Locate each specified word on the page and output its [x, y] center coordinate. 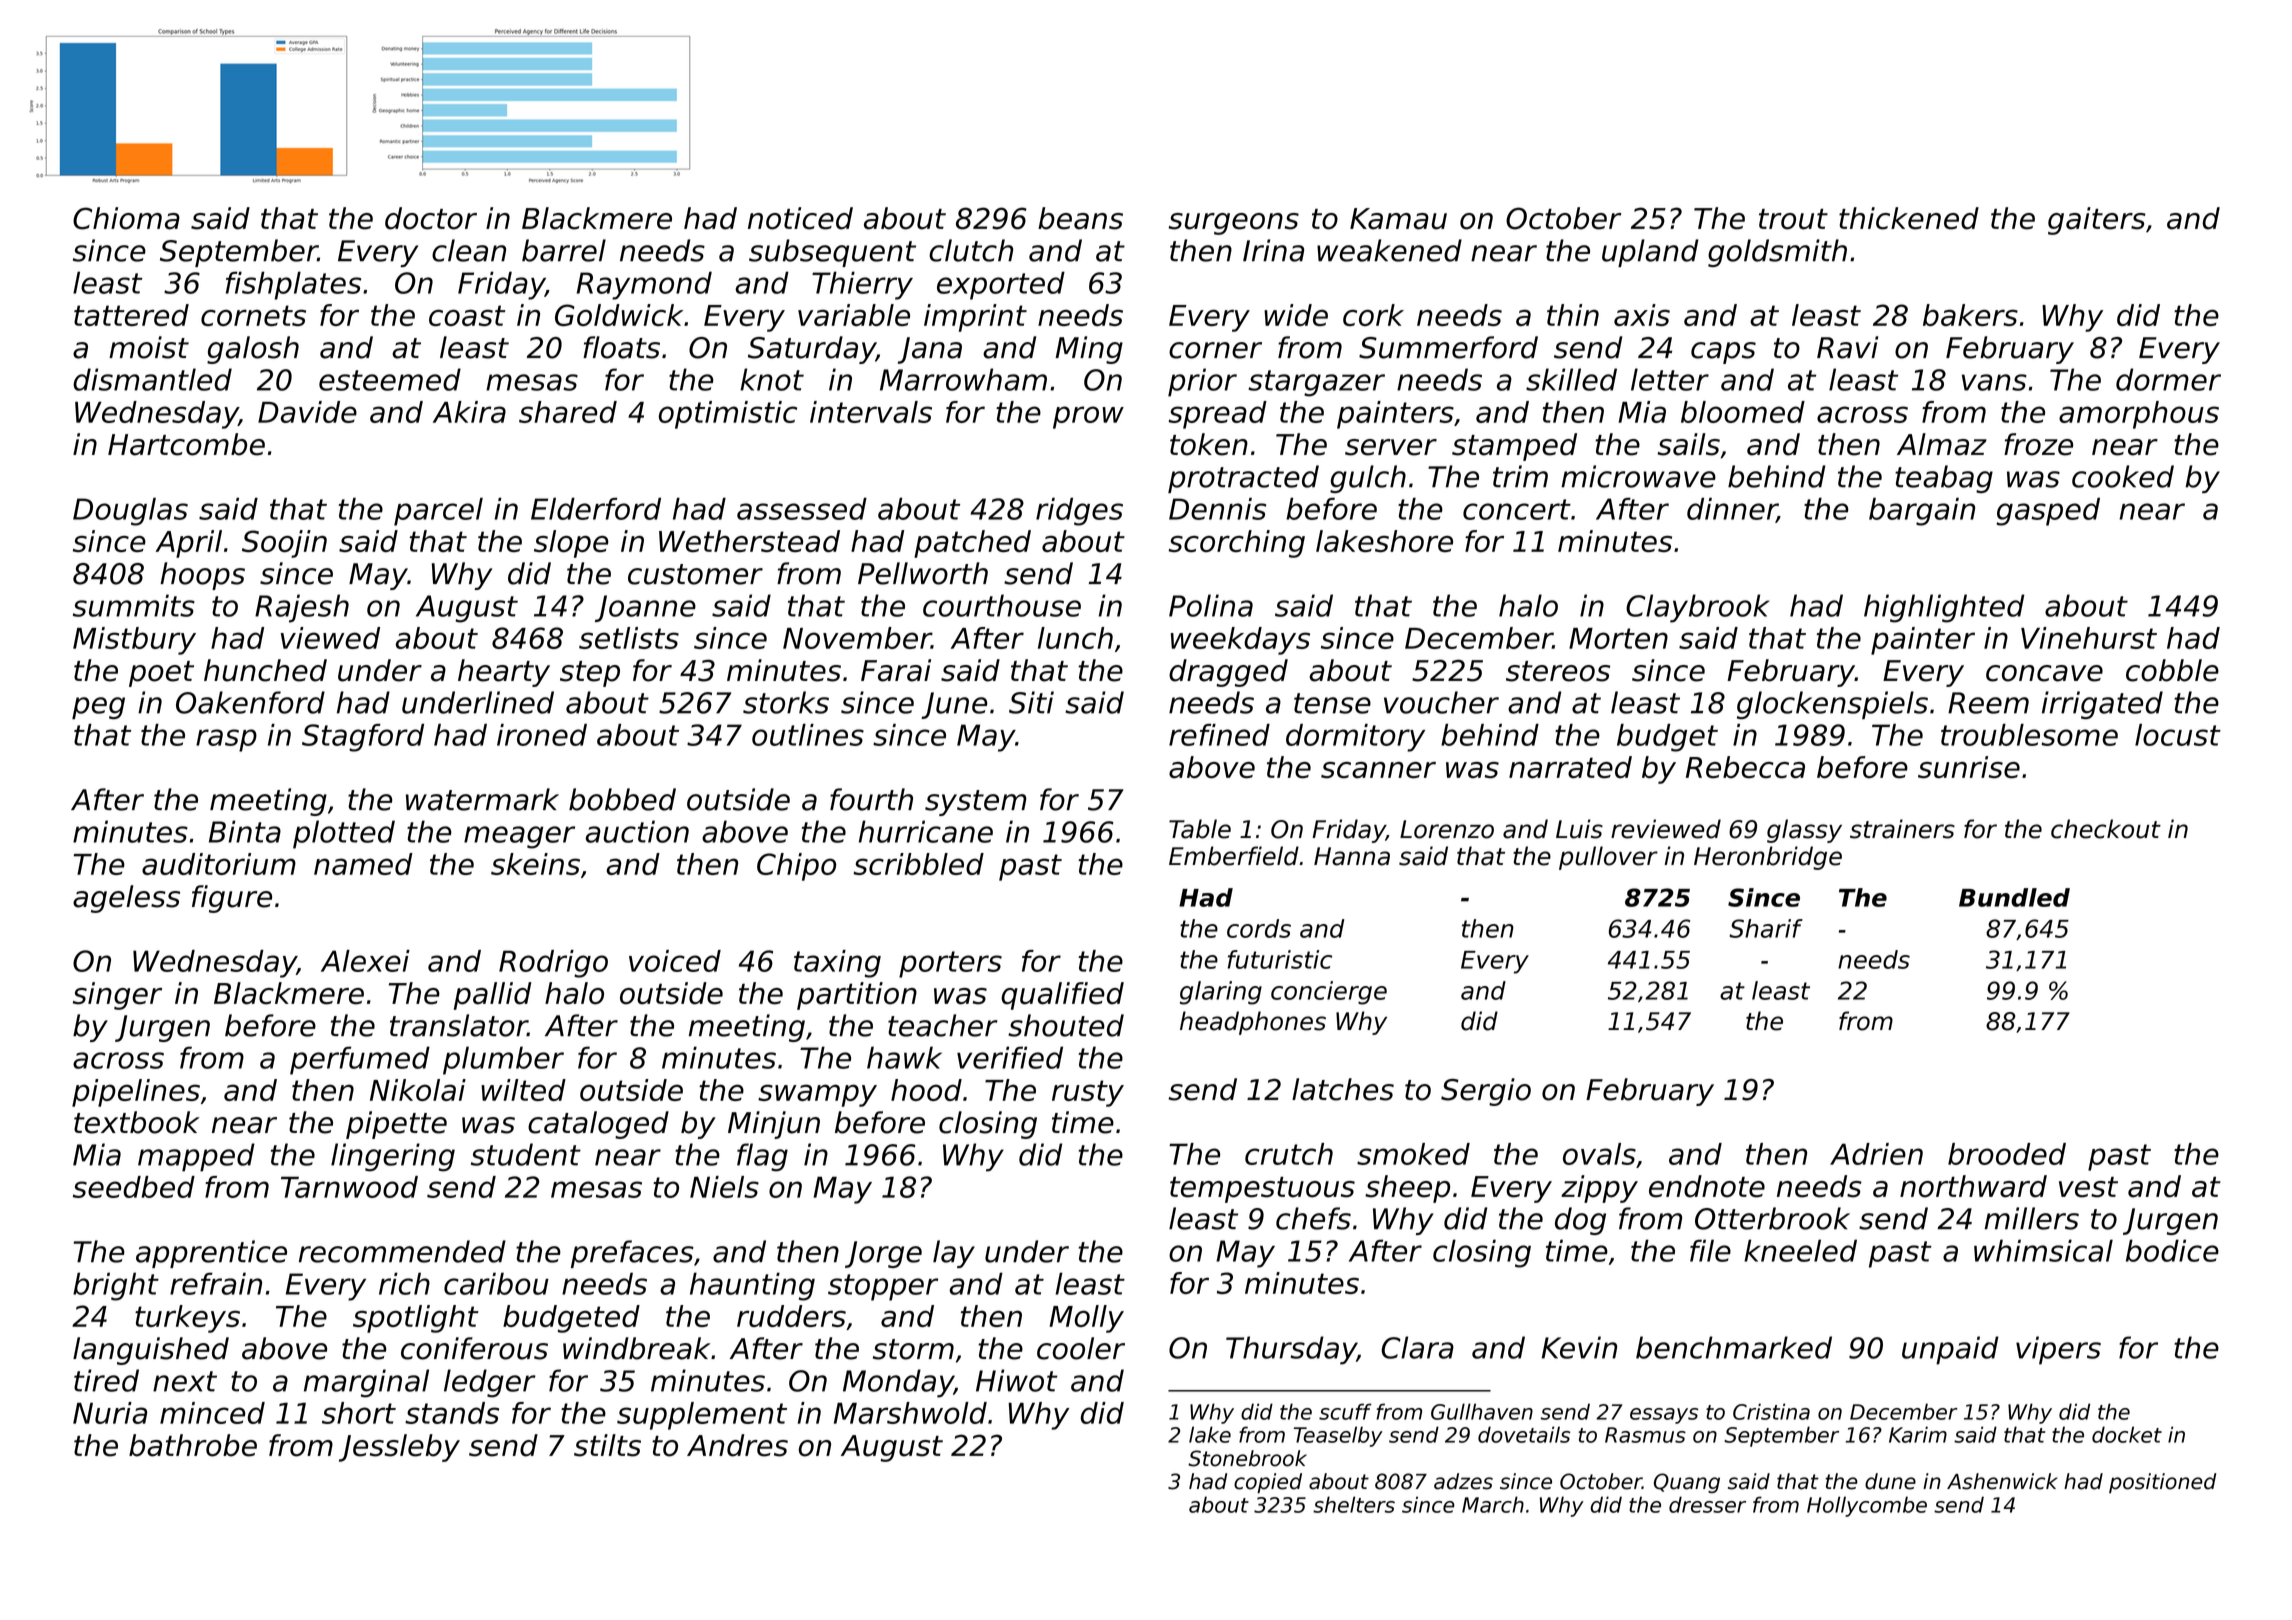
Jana [930, 350]
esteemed [390, 379]
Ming [1089, 350]
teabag [1944, 479]
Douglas [130, 512]
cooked [2123, 476]
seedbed [134, 1187]
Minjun [774, 1125]
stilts [607, 1445]
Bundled [2014, 897]
